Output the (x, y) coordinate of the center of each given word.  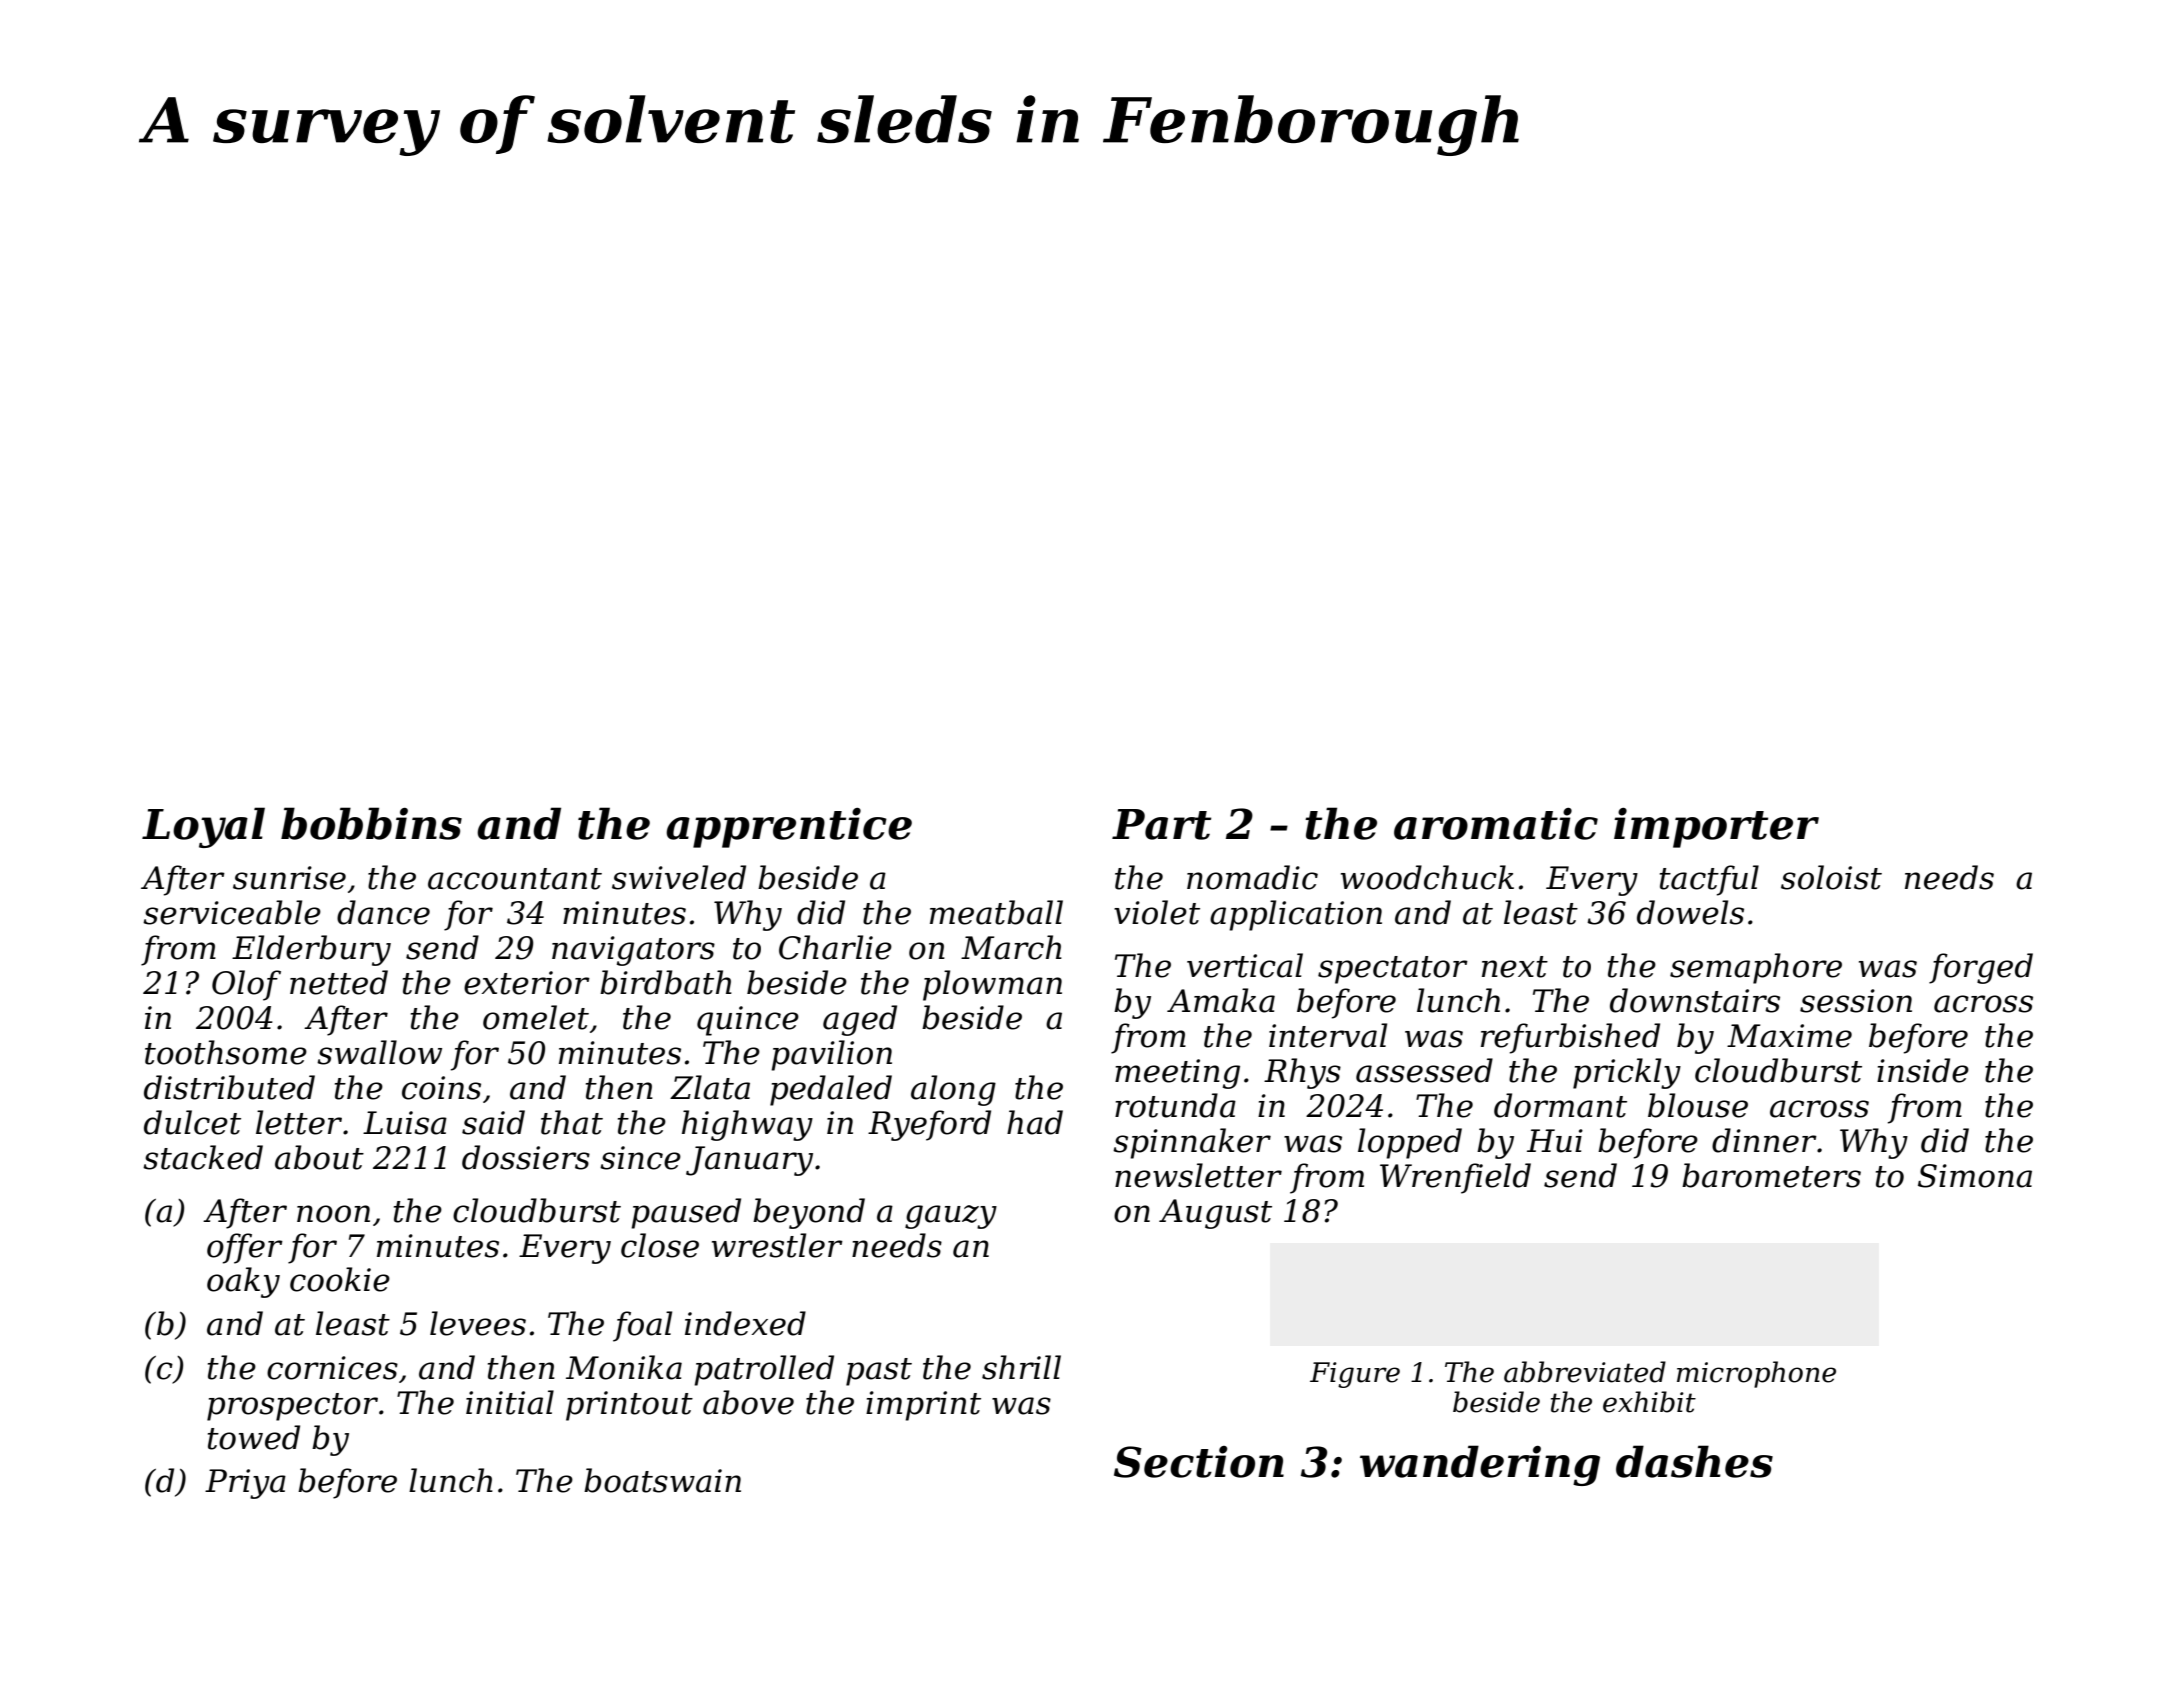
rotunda (1175, 1105)
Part (1161, 824)
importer (1716, 828)
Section (1199, 1462)
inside (1923, 1070)
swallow (379, 1052)
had (1035, 1122)
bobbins (371, 823)
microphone (1756, 1374)
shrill (1021, 1367)
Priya (245, 1484)
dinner (1764, 1140)
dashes (1694, 1461)
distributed (229, 1087)
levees (478, 1323)
